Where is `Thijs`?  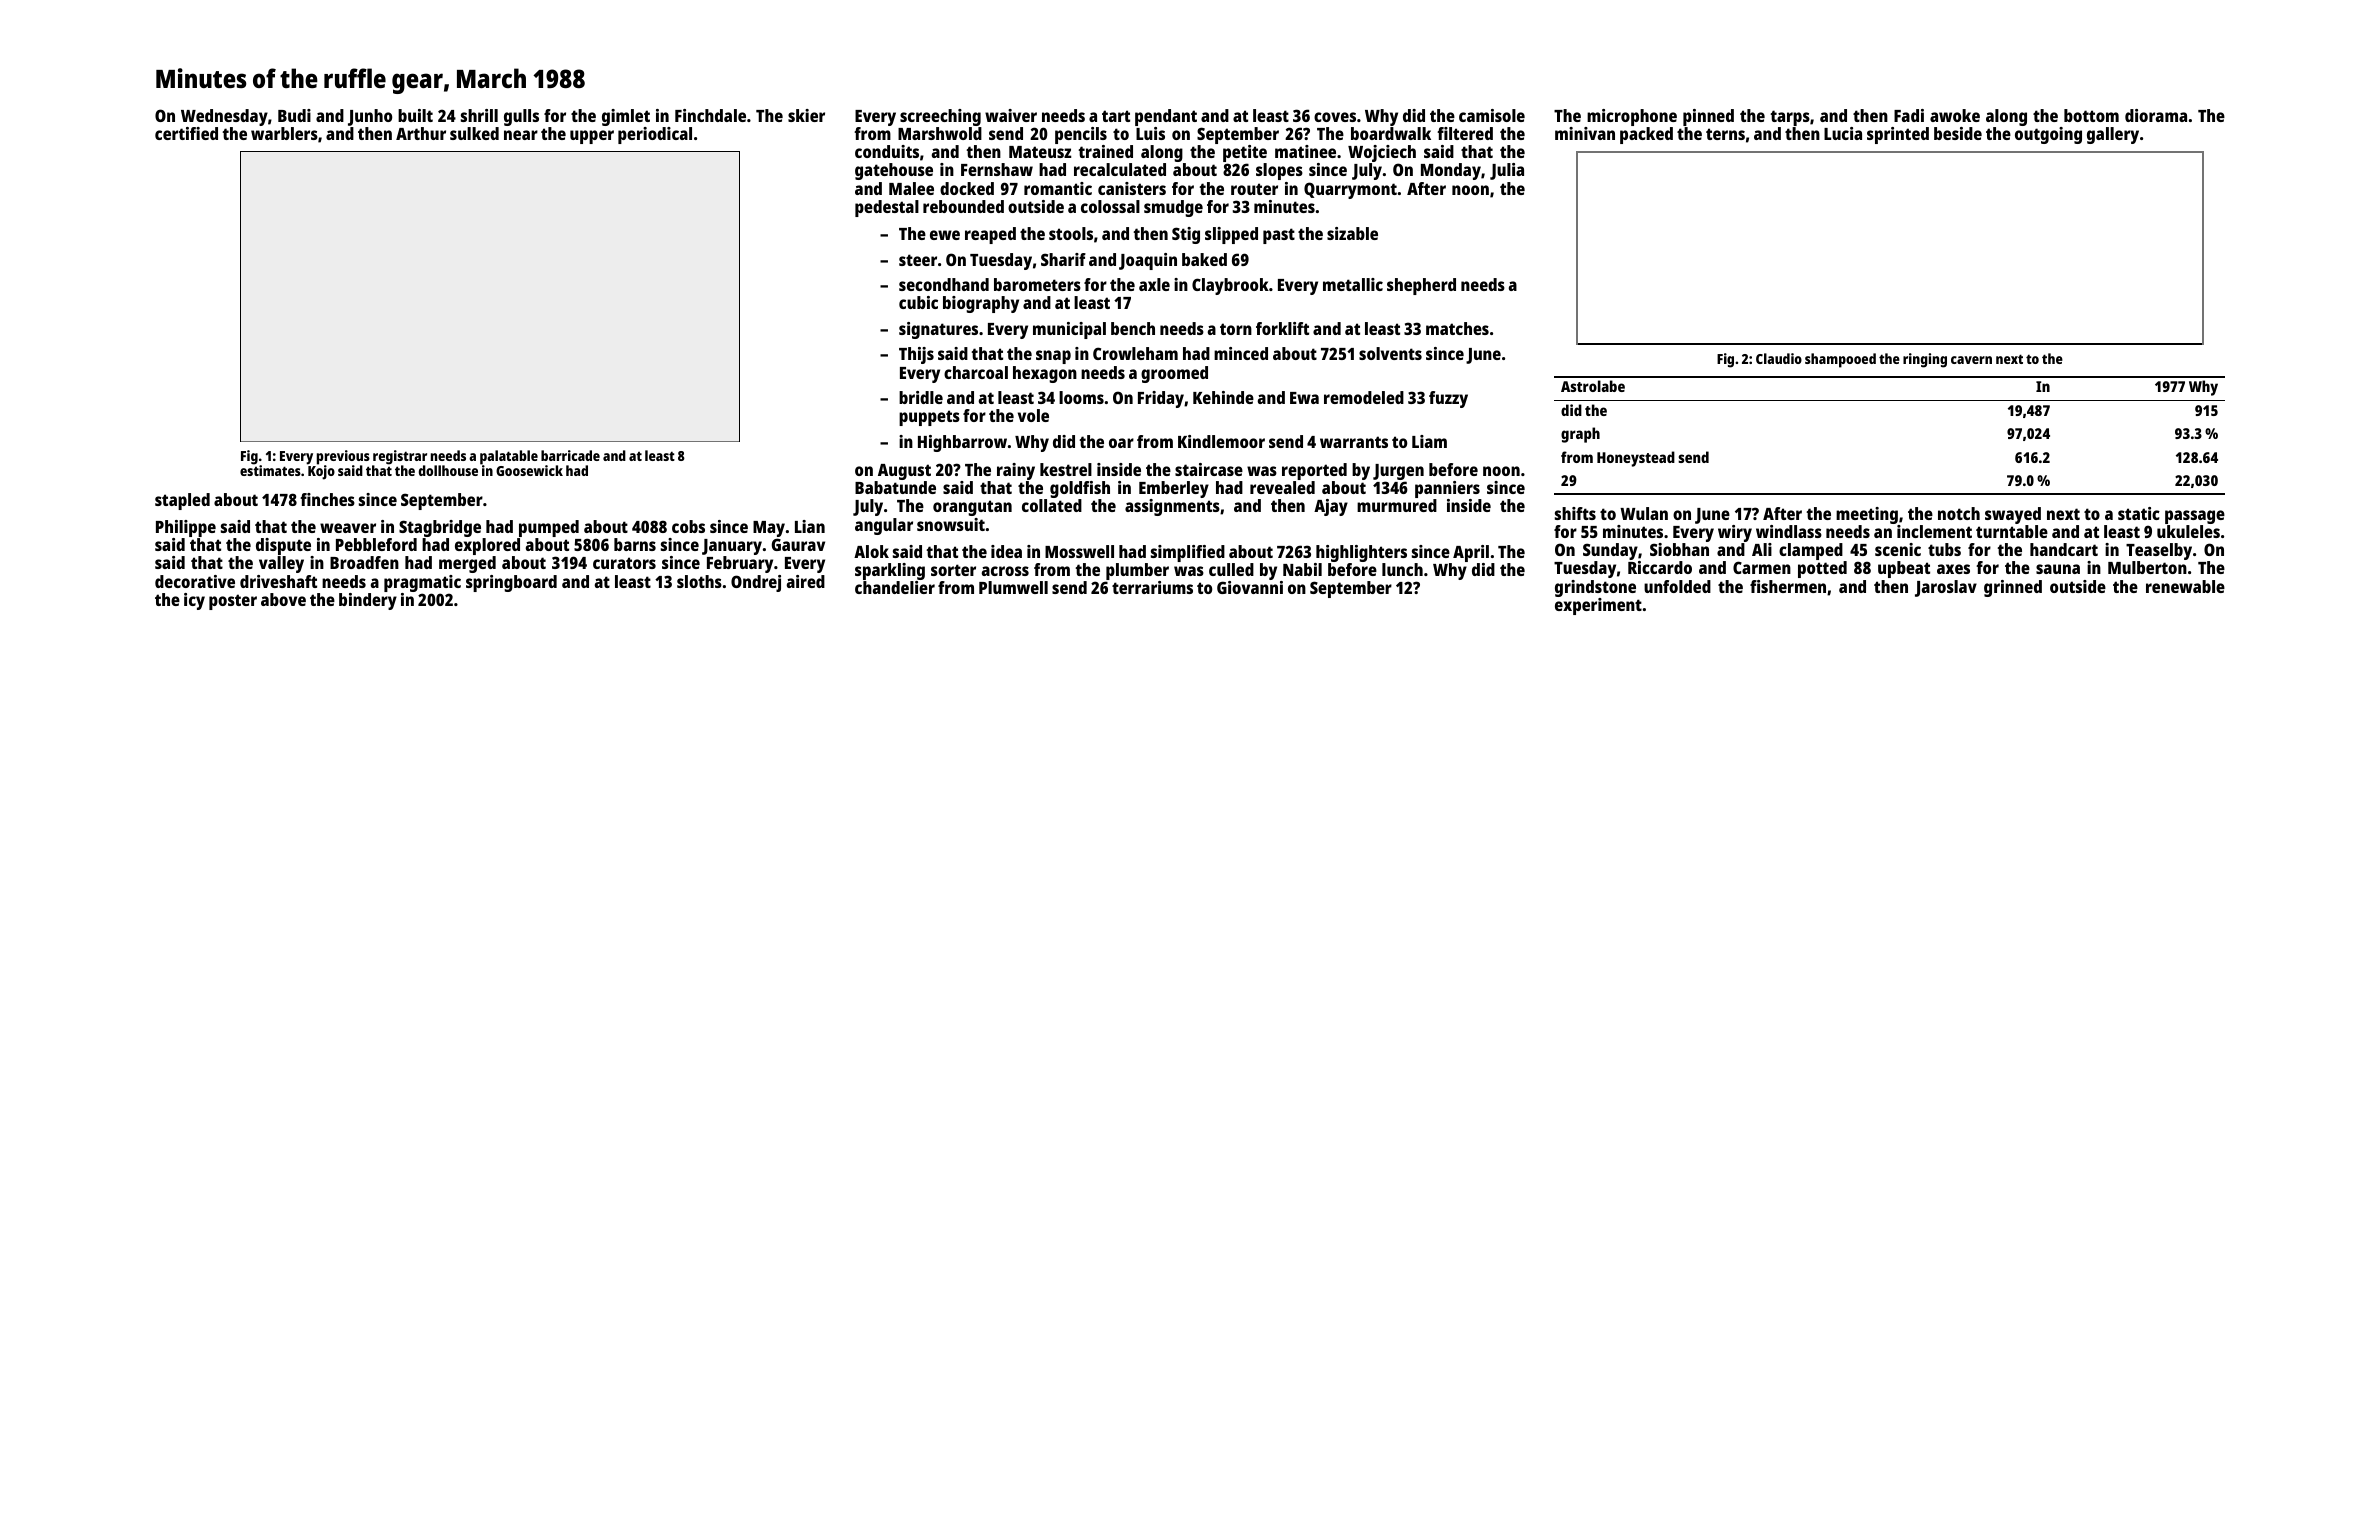 Thijs is located at coordinates (916, 355).
